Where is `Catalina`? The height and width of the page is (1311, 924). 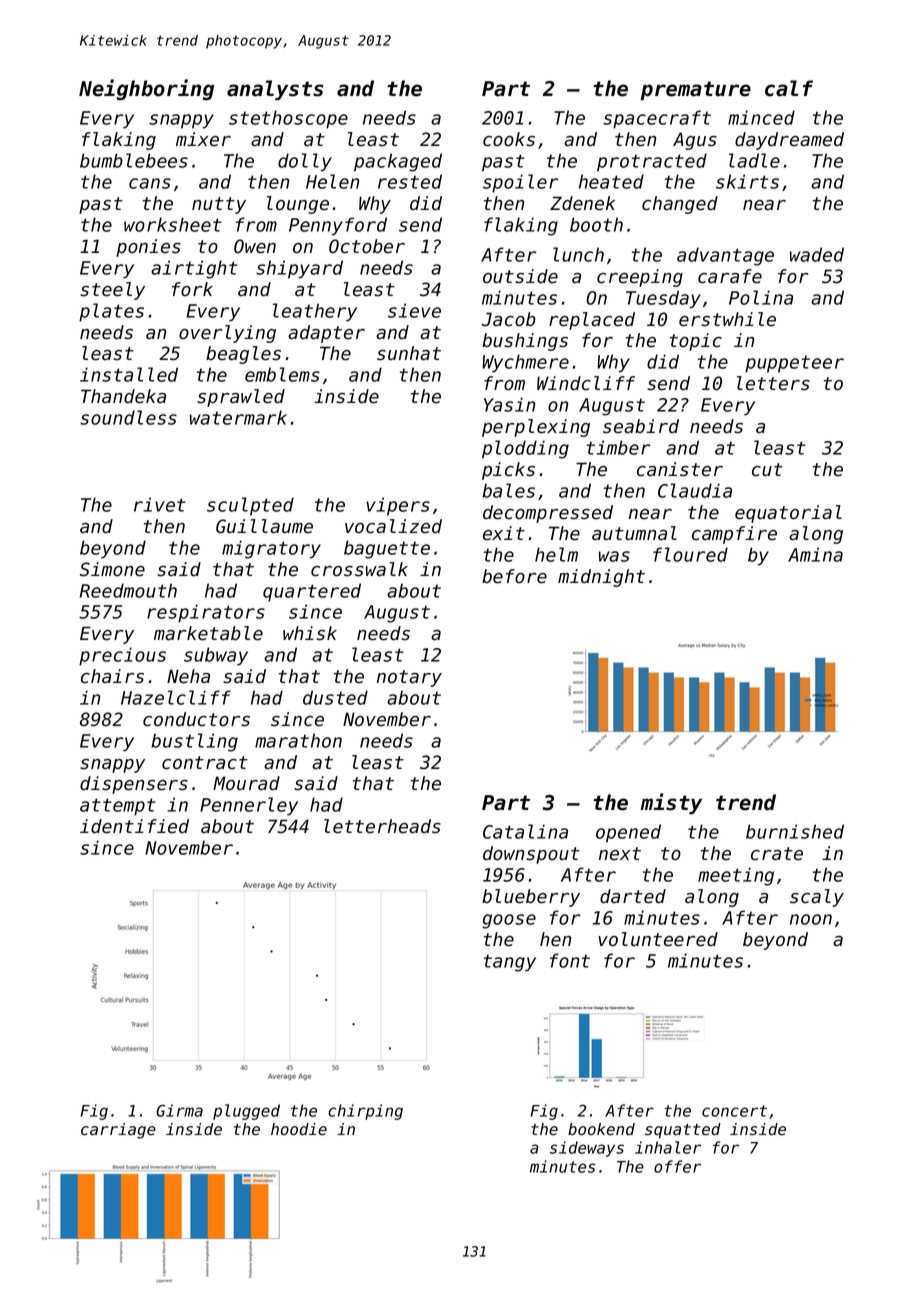 Catalina is located at coordinates (525, 831).
